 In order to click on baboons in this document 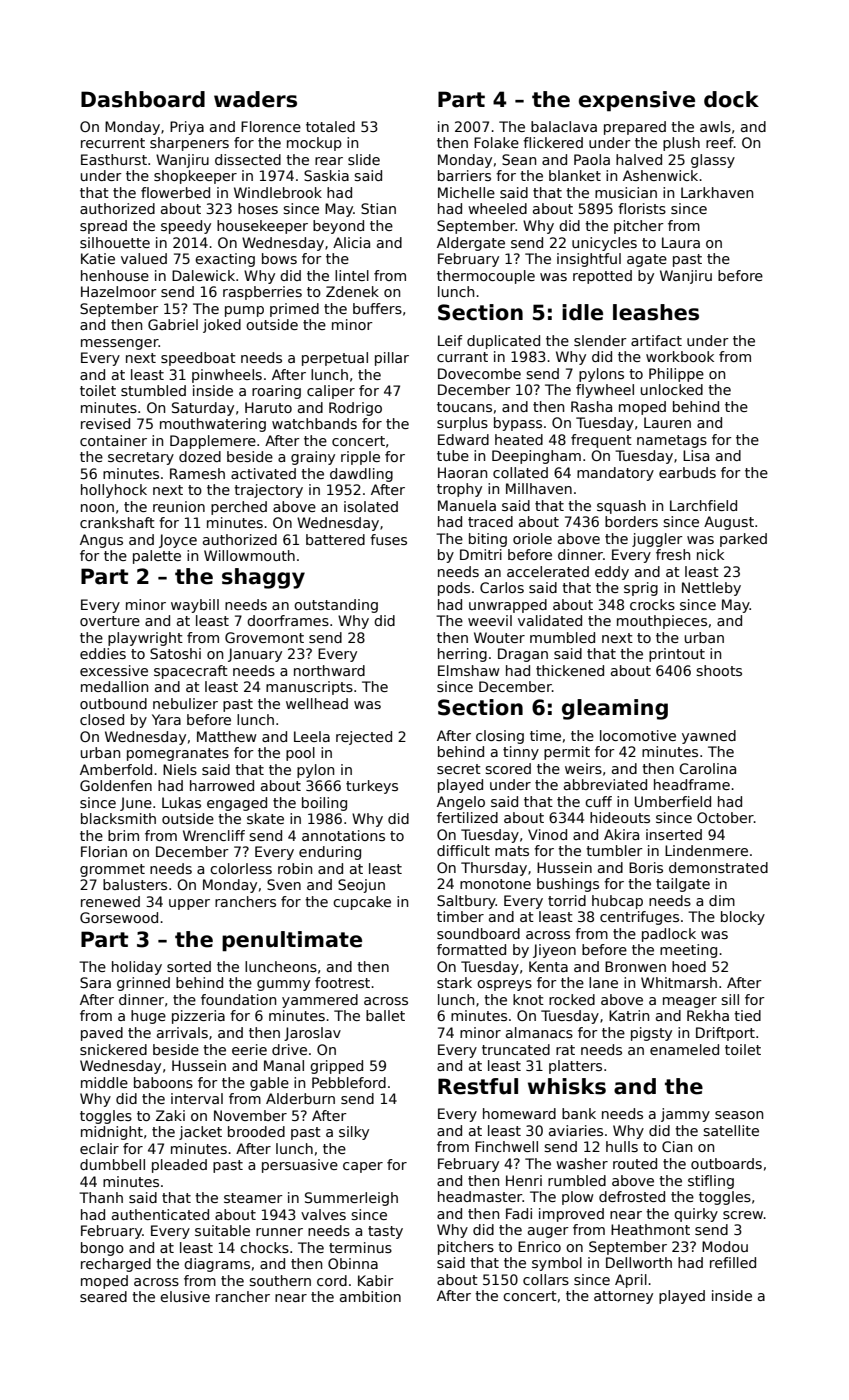, I will do `click(163, 1082)`.
